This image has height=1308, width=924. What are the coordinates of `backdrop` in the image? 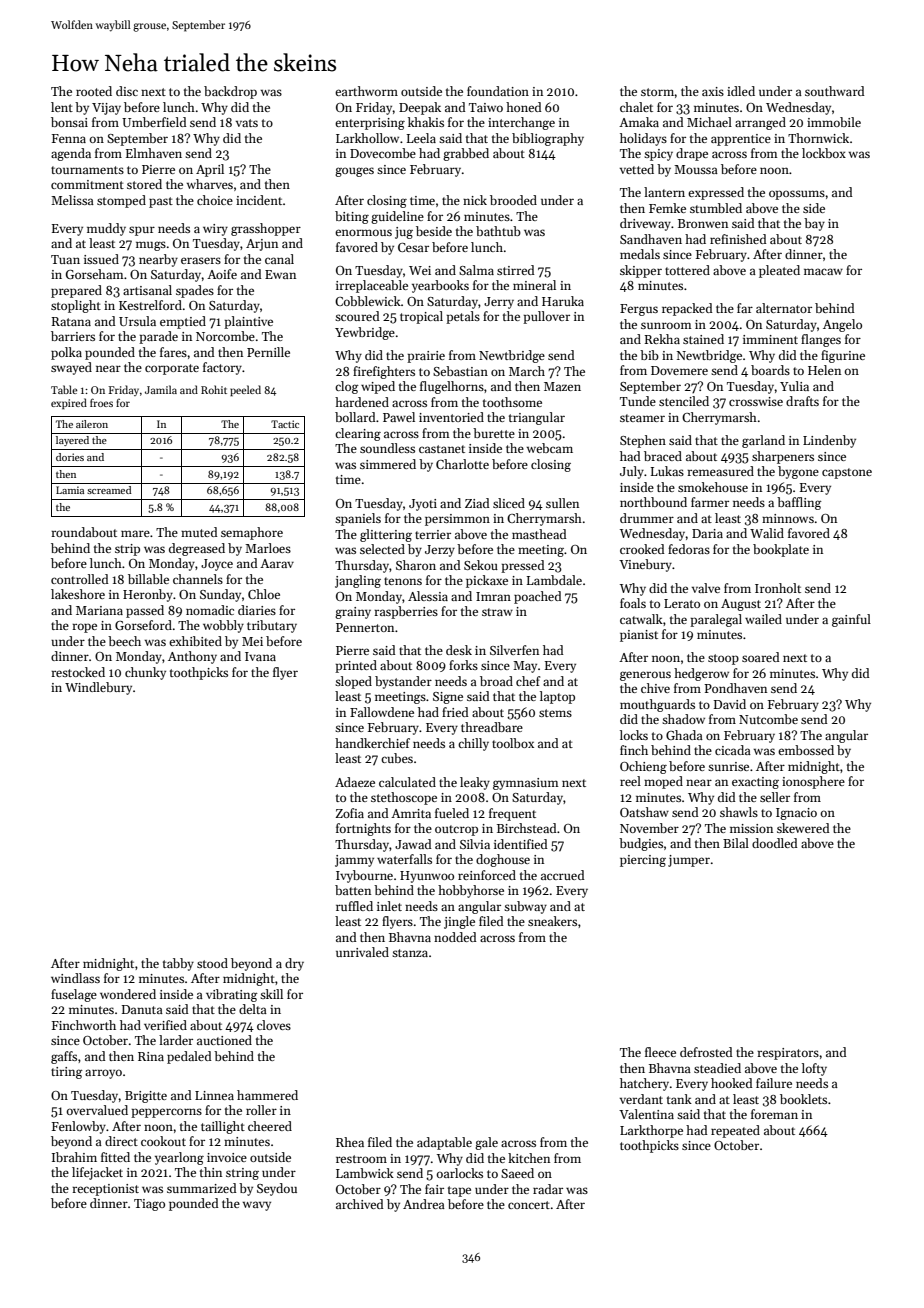 It's located at (230, 92).
